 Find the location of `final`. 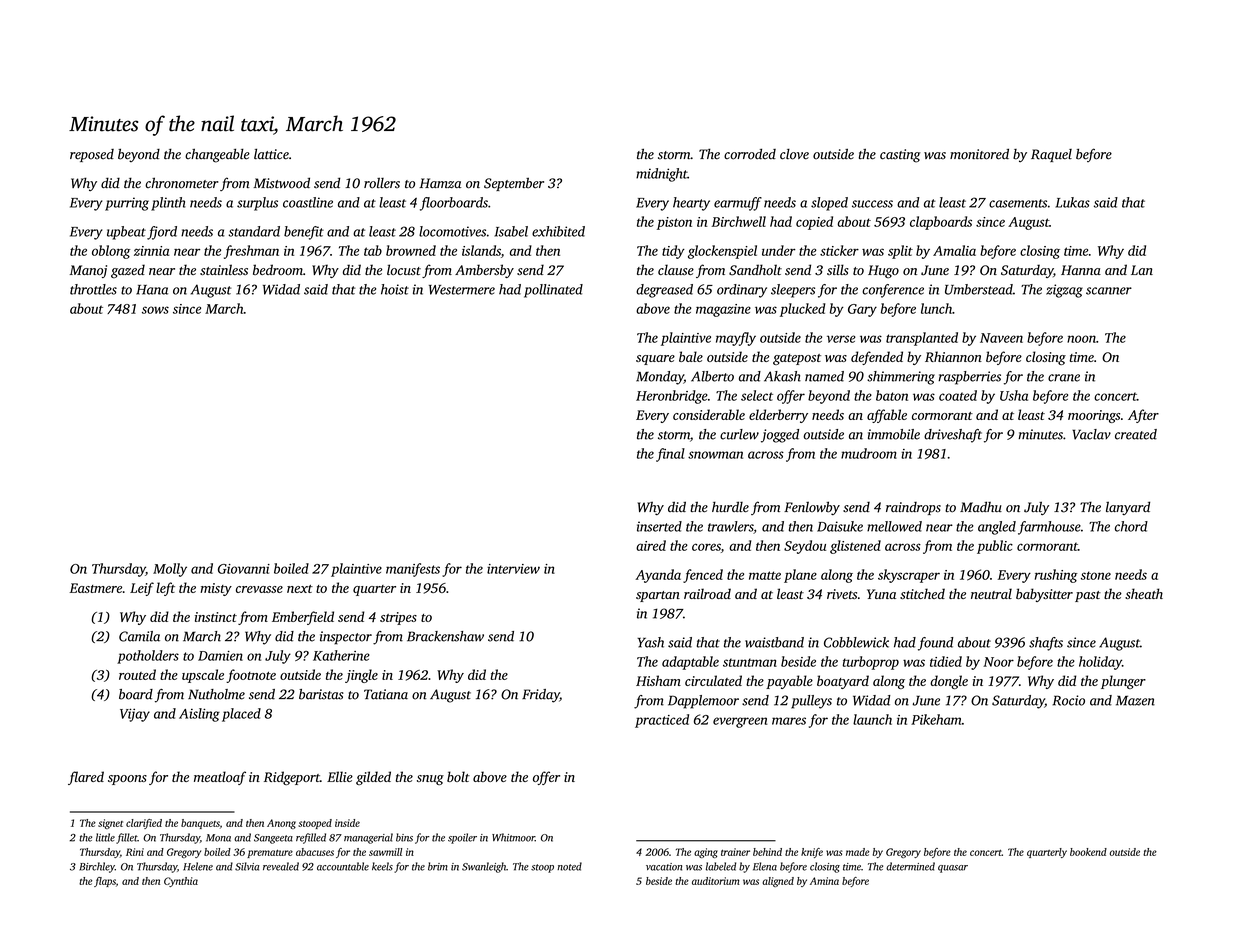

final is located at coordinates (670, 455).
